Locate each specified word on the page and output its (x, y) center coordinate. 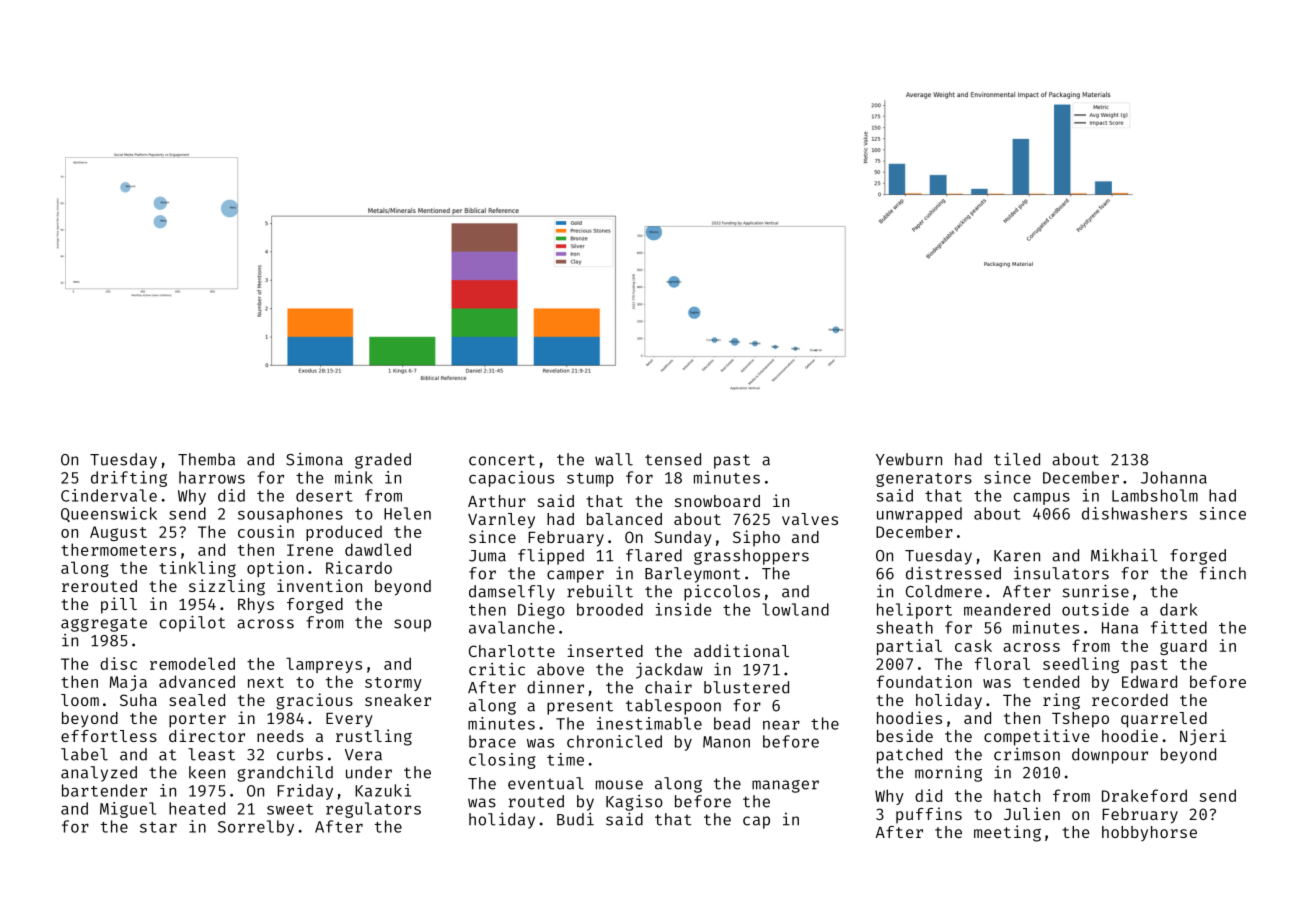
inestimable (649, 723)
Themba (206, 459)
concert (502, 460)
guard (1183, 647)
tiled (1017, 459)
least (211, 754)
